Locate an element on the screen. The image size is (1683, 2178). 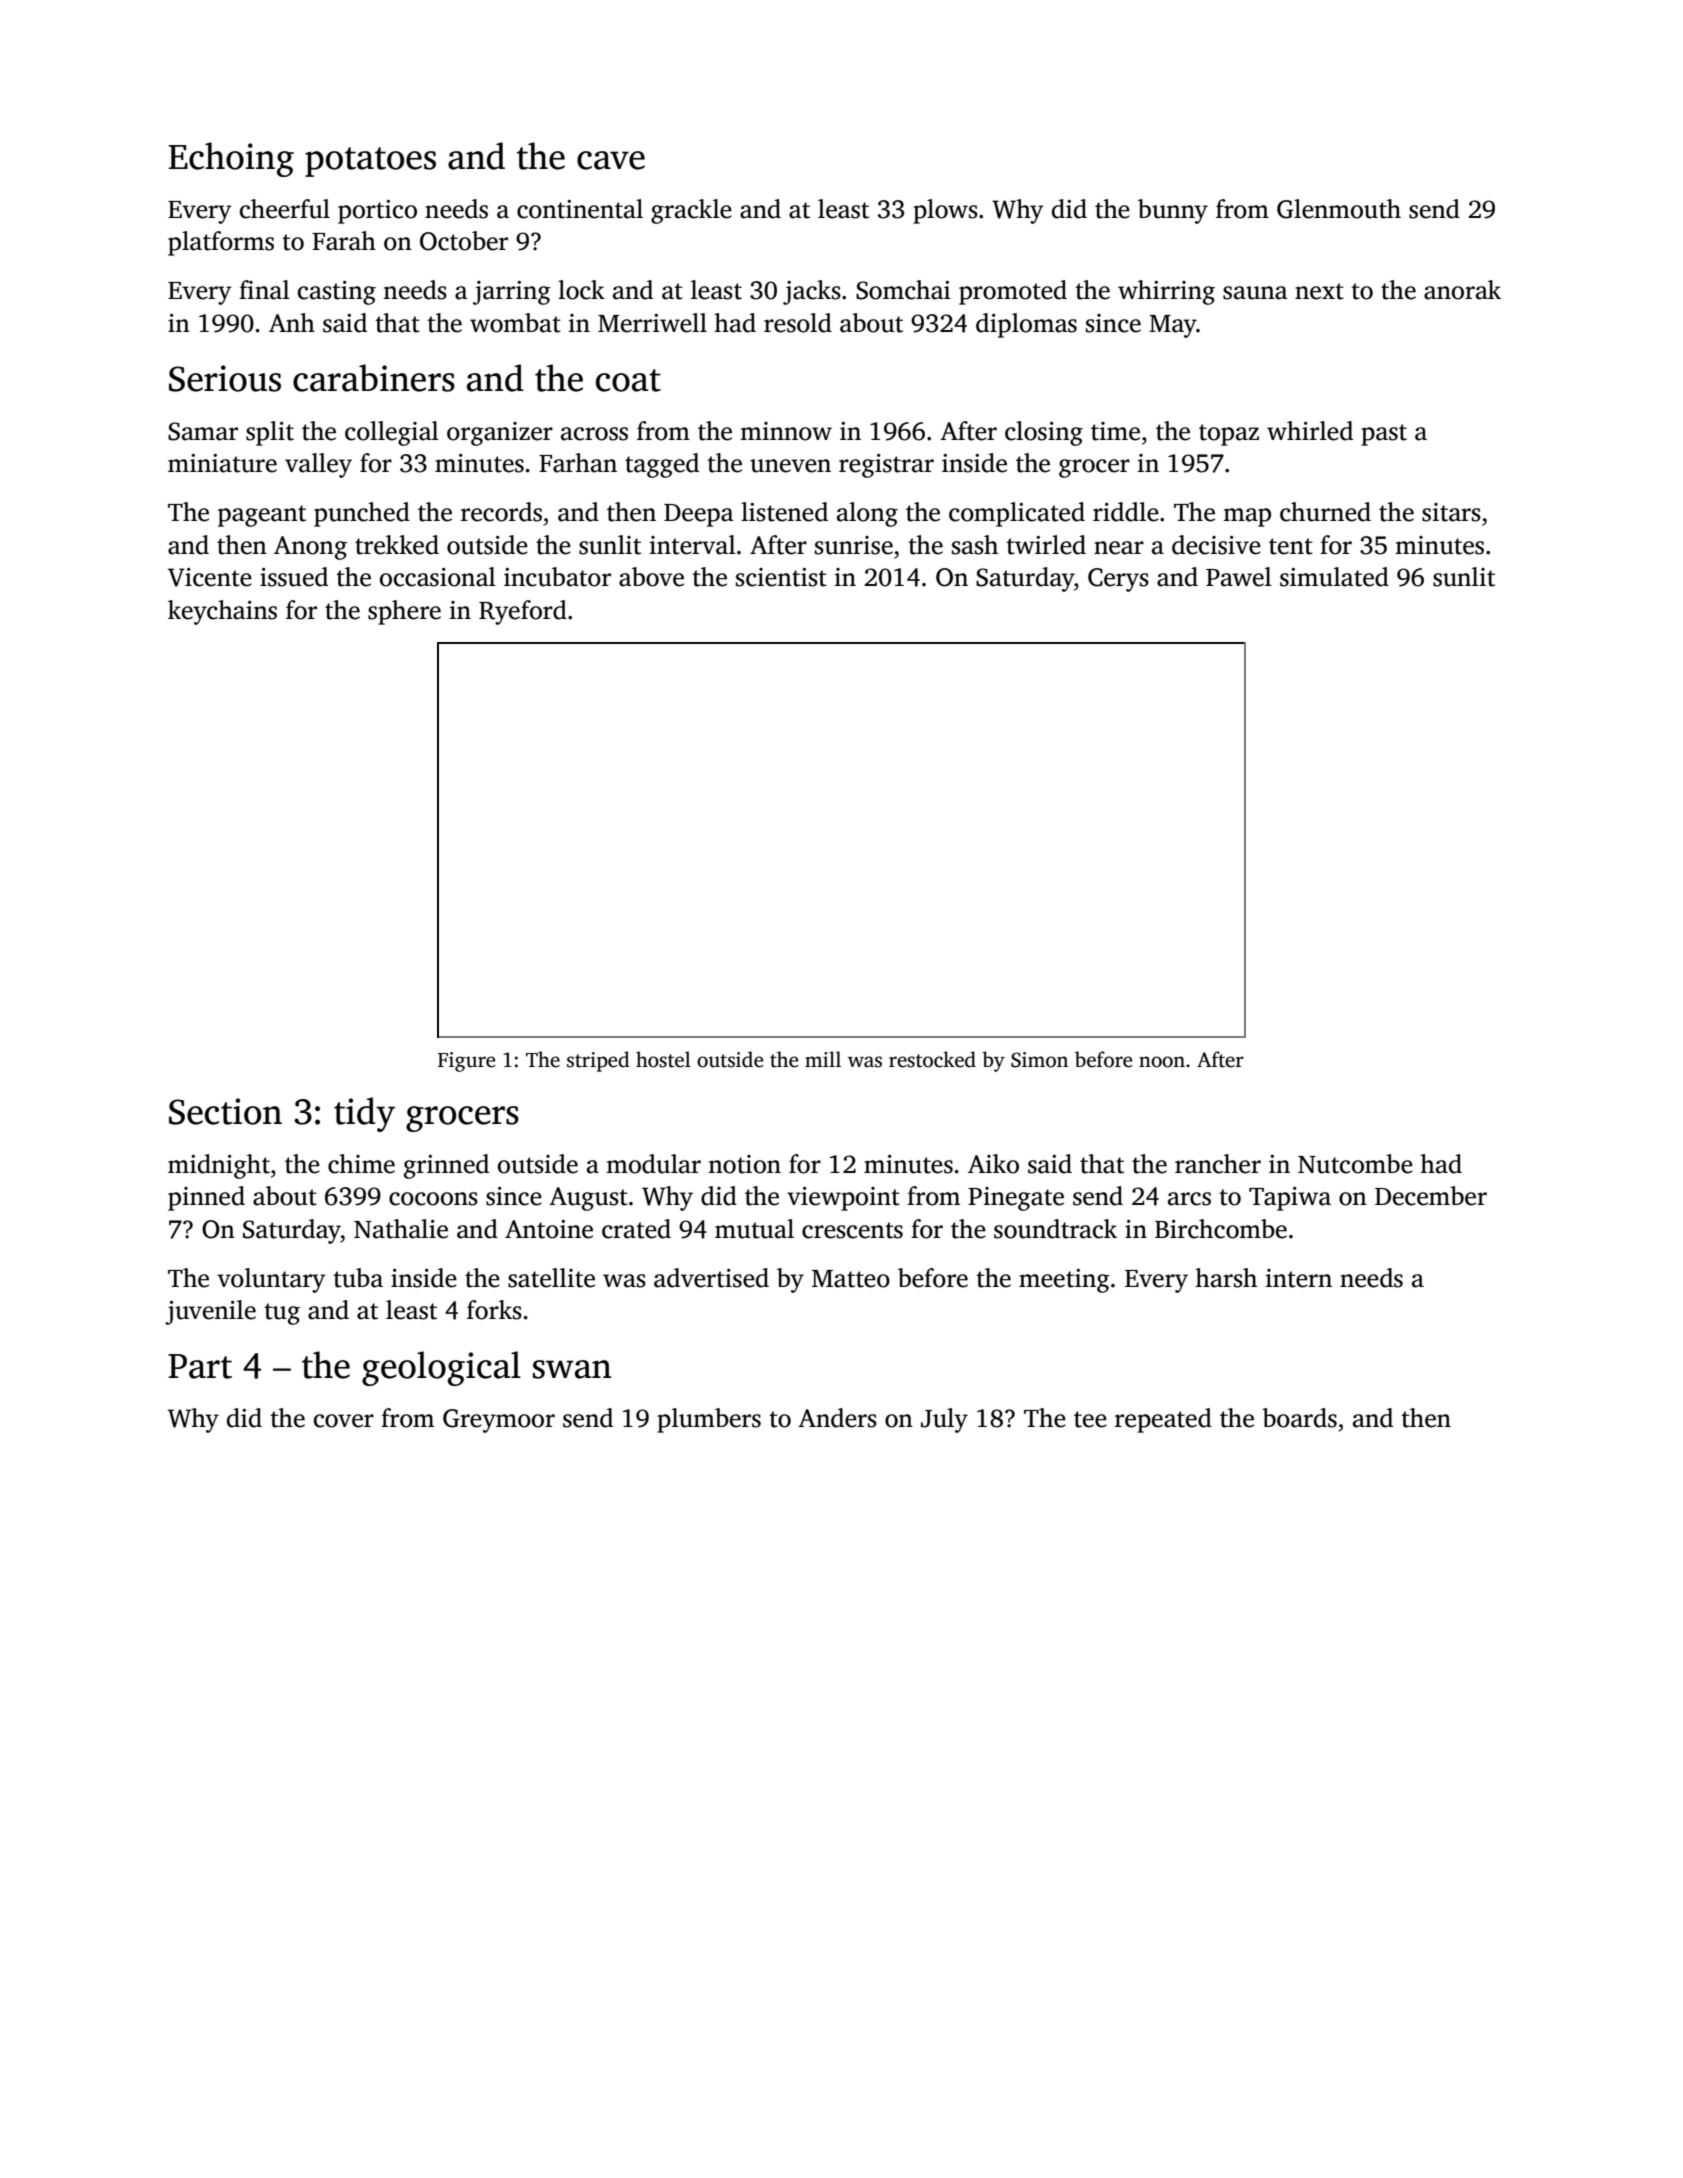
tidy is located at coordinates (364, 1114).
